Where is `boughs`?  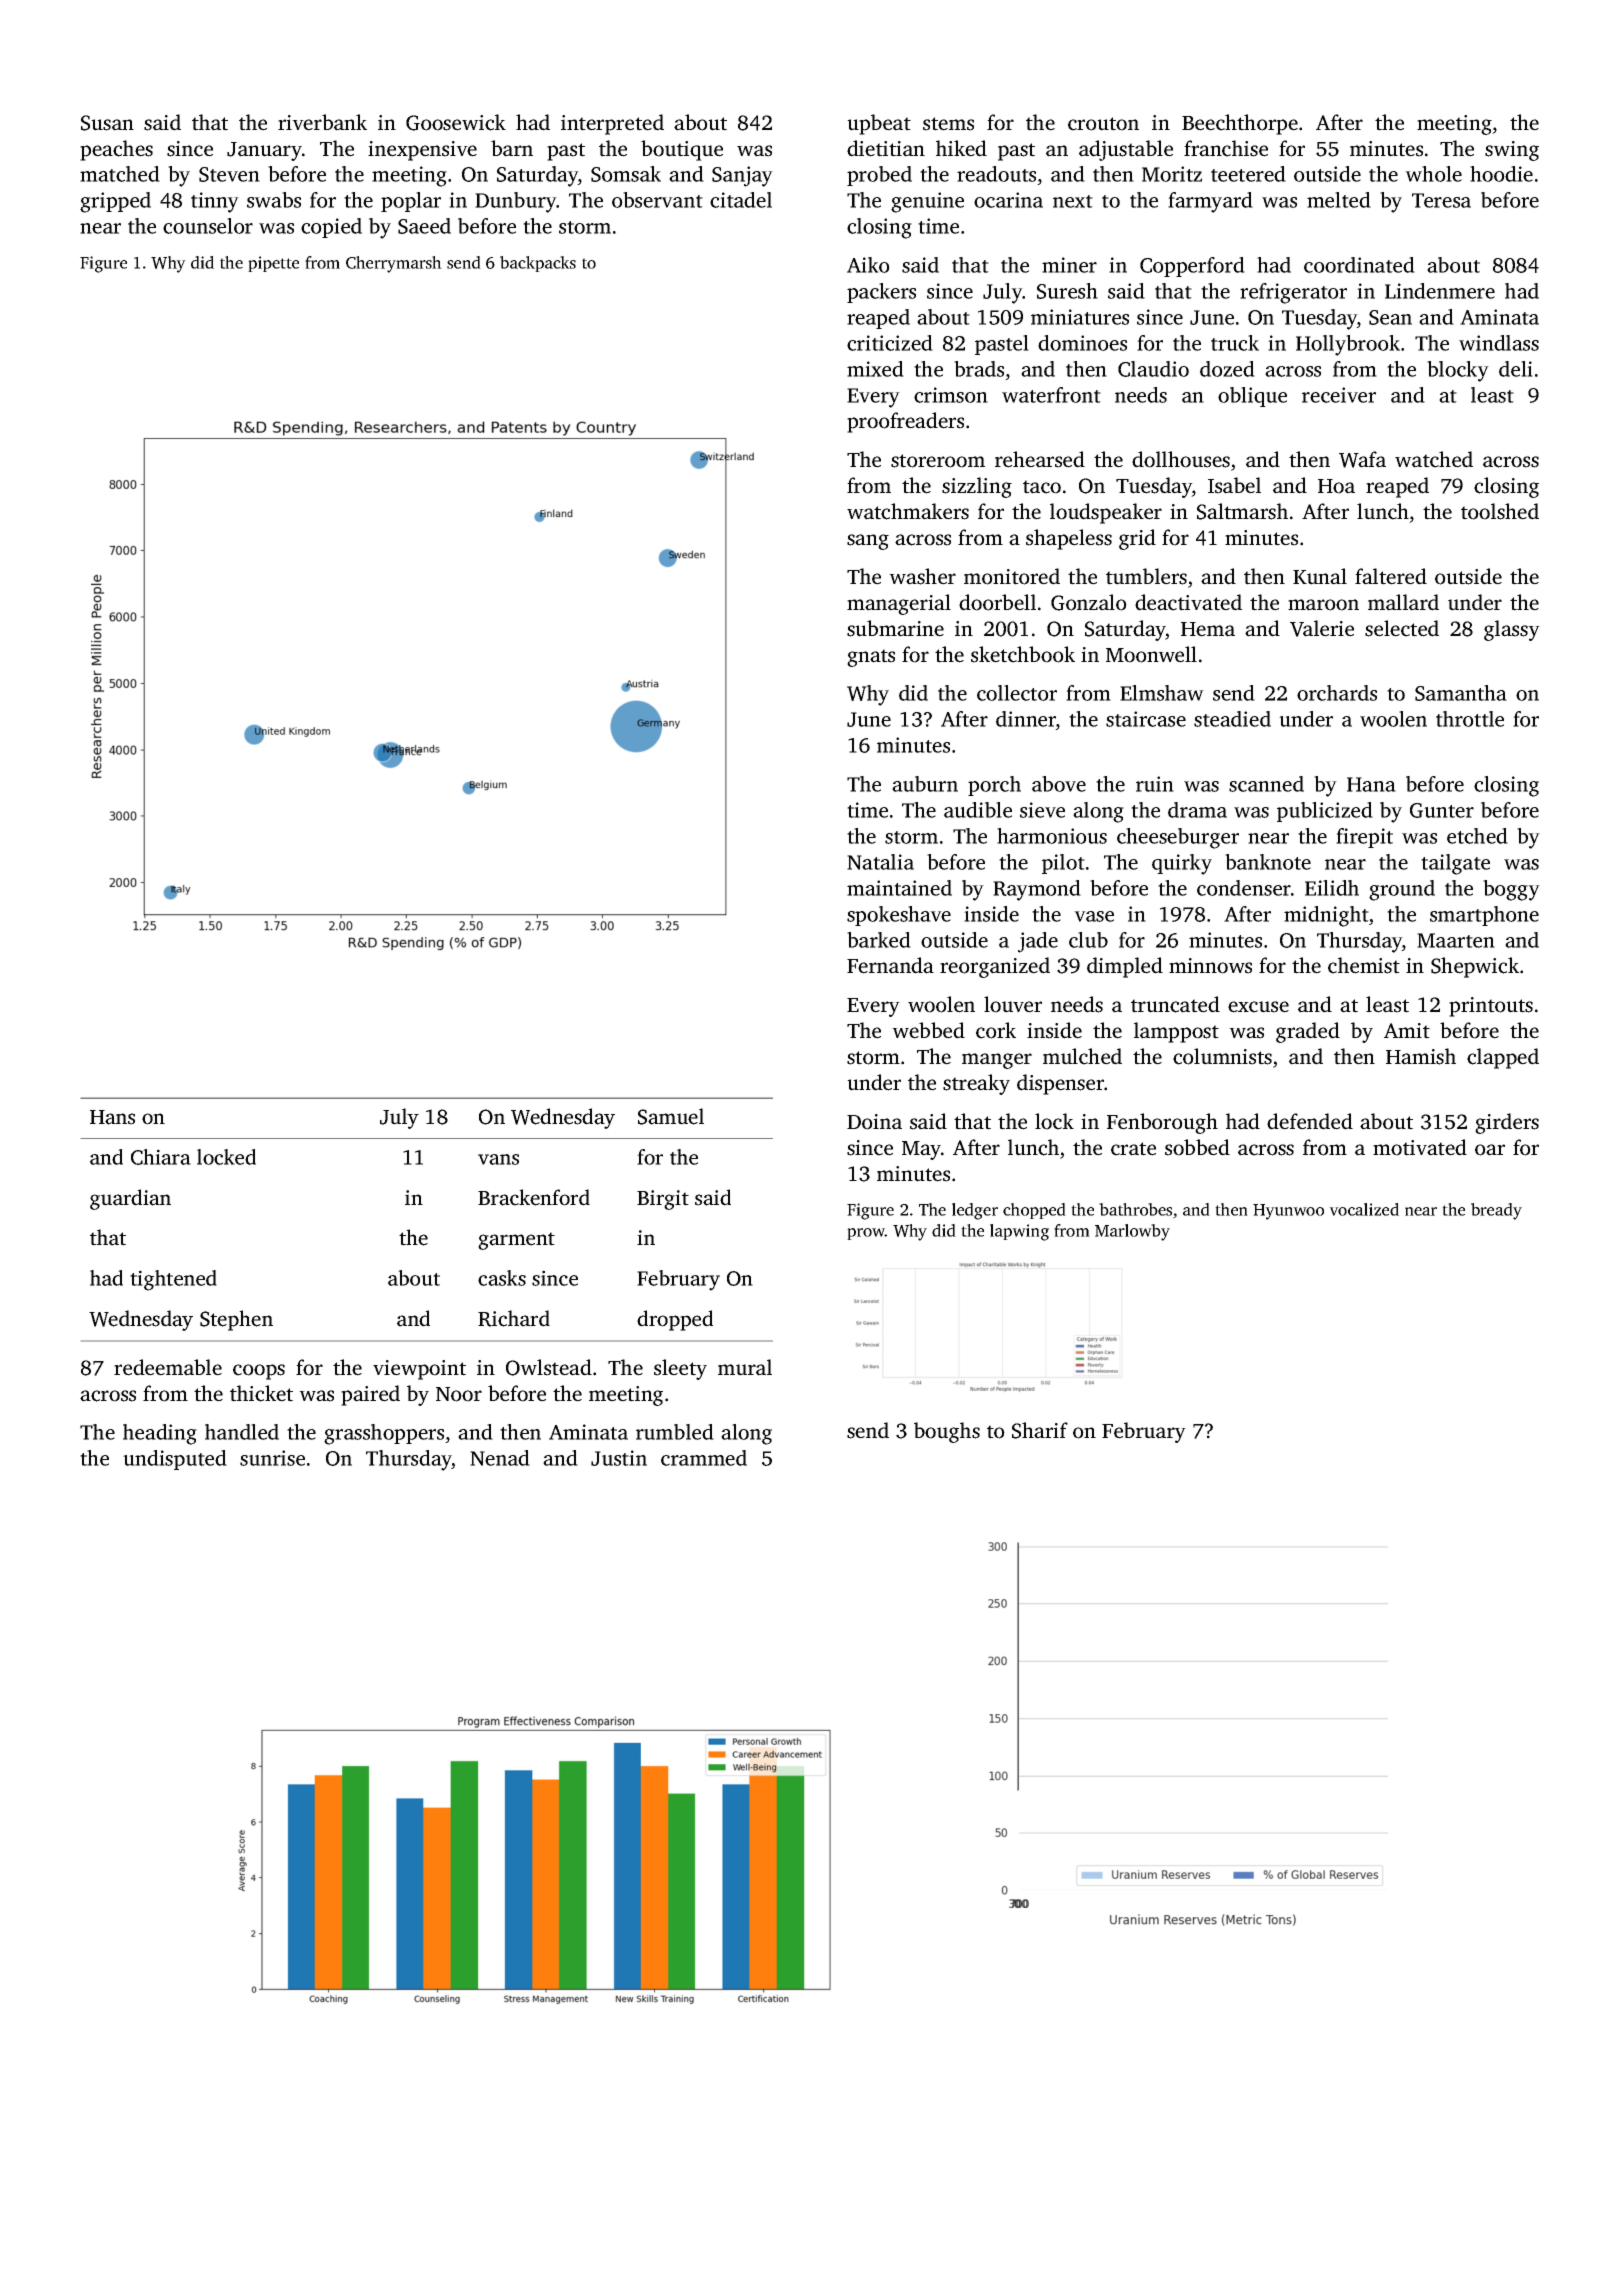 boughs is located at coordinates (947, 1432).
